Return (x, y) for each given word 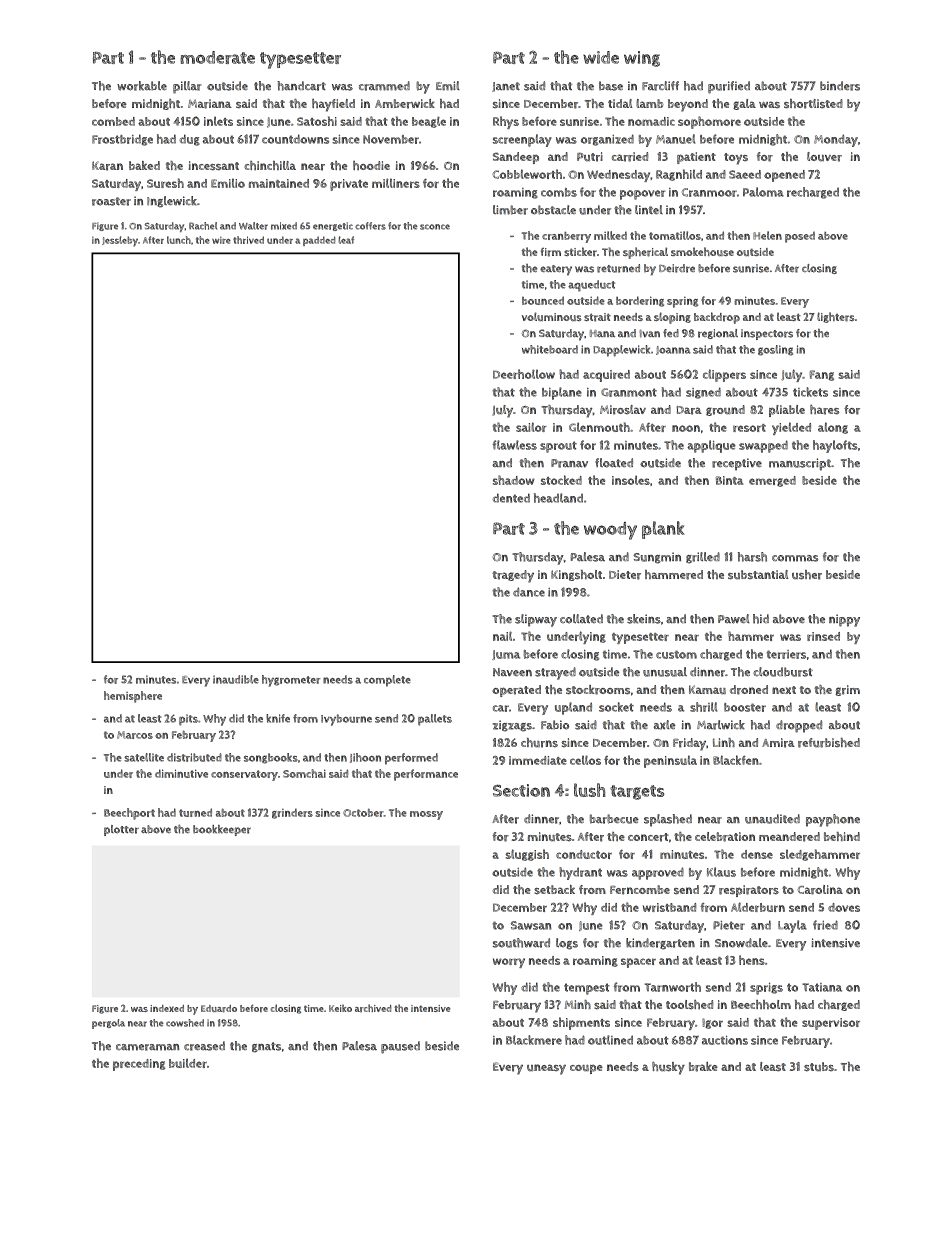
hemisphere (133, 697)
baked (144, 165)
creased (204, 1046)
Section (521, 790)
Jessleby (120, 241)
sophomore (709, 122)
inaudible (236, 679)
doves (844, 907)
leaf (346, 240)
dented (511, 498)
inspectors (767, 334)
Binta (729, 480)
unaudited (772, 819)
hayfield (333, 105)
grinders (292, 813)
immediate (538, 760)
